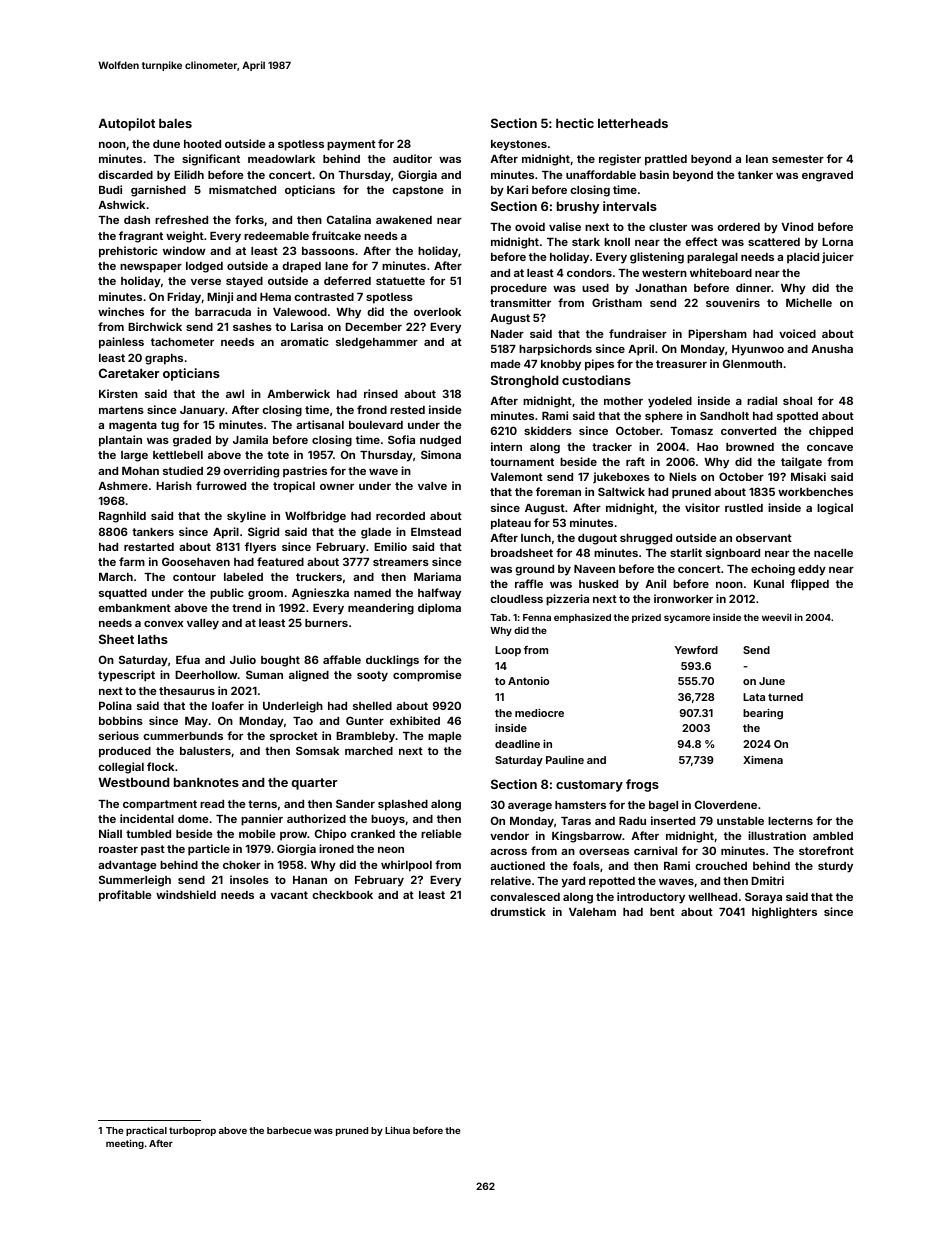  I want to click on treasurer, so click(681, 364).
